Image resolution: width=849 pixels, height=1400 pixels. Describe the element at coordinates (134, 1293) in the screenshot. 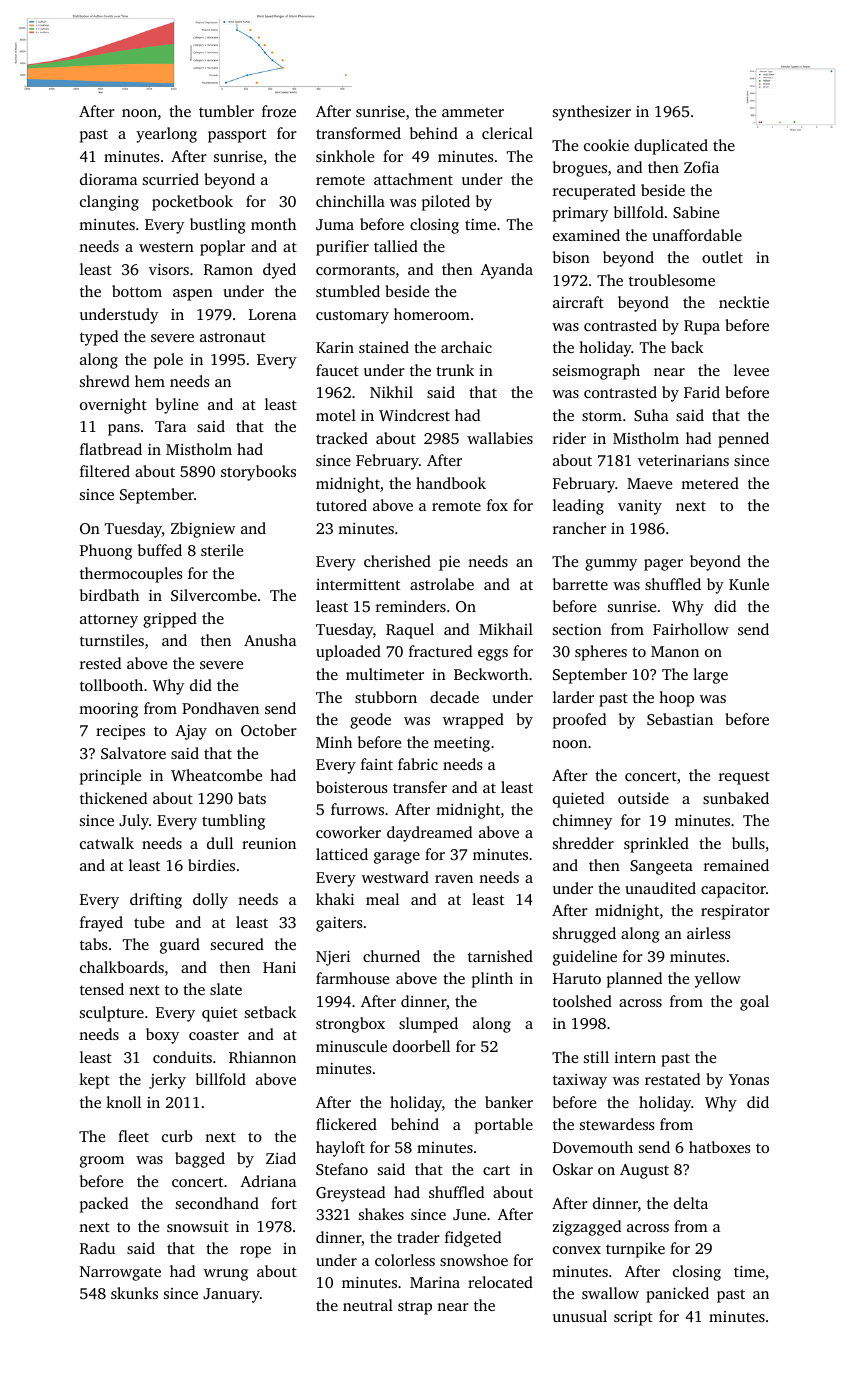

I see `skunks` at that location.
